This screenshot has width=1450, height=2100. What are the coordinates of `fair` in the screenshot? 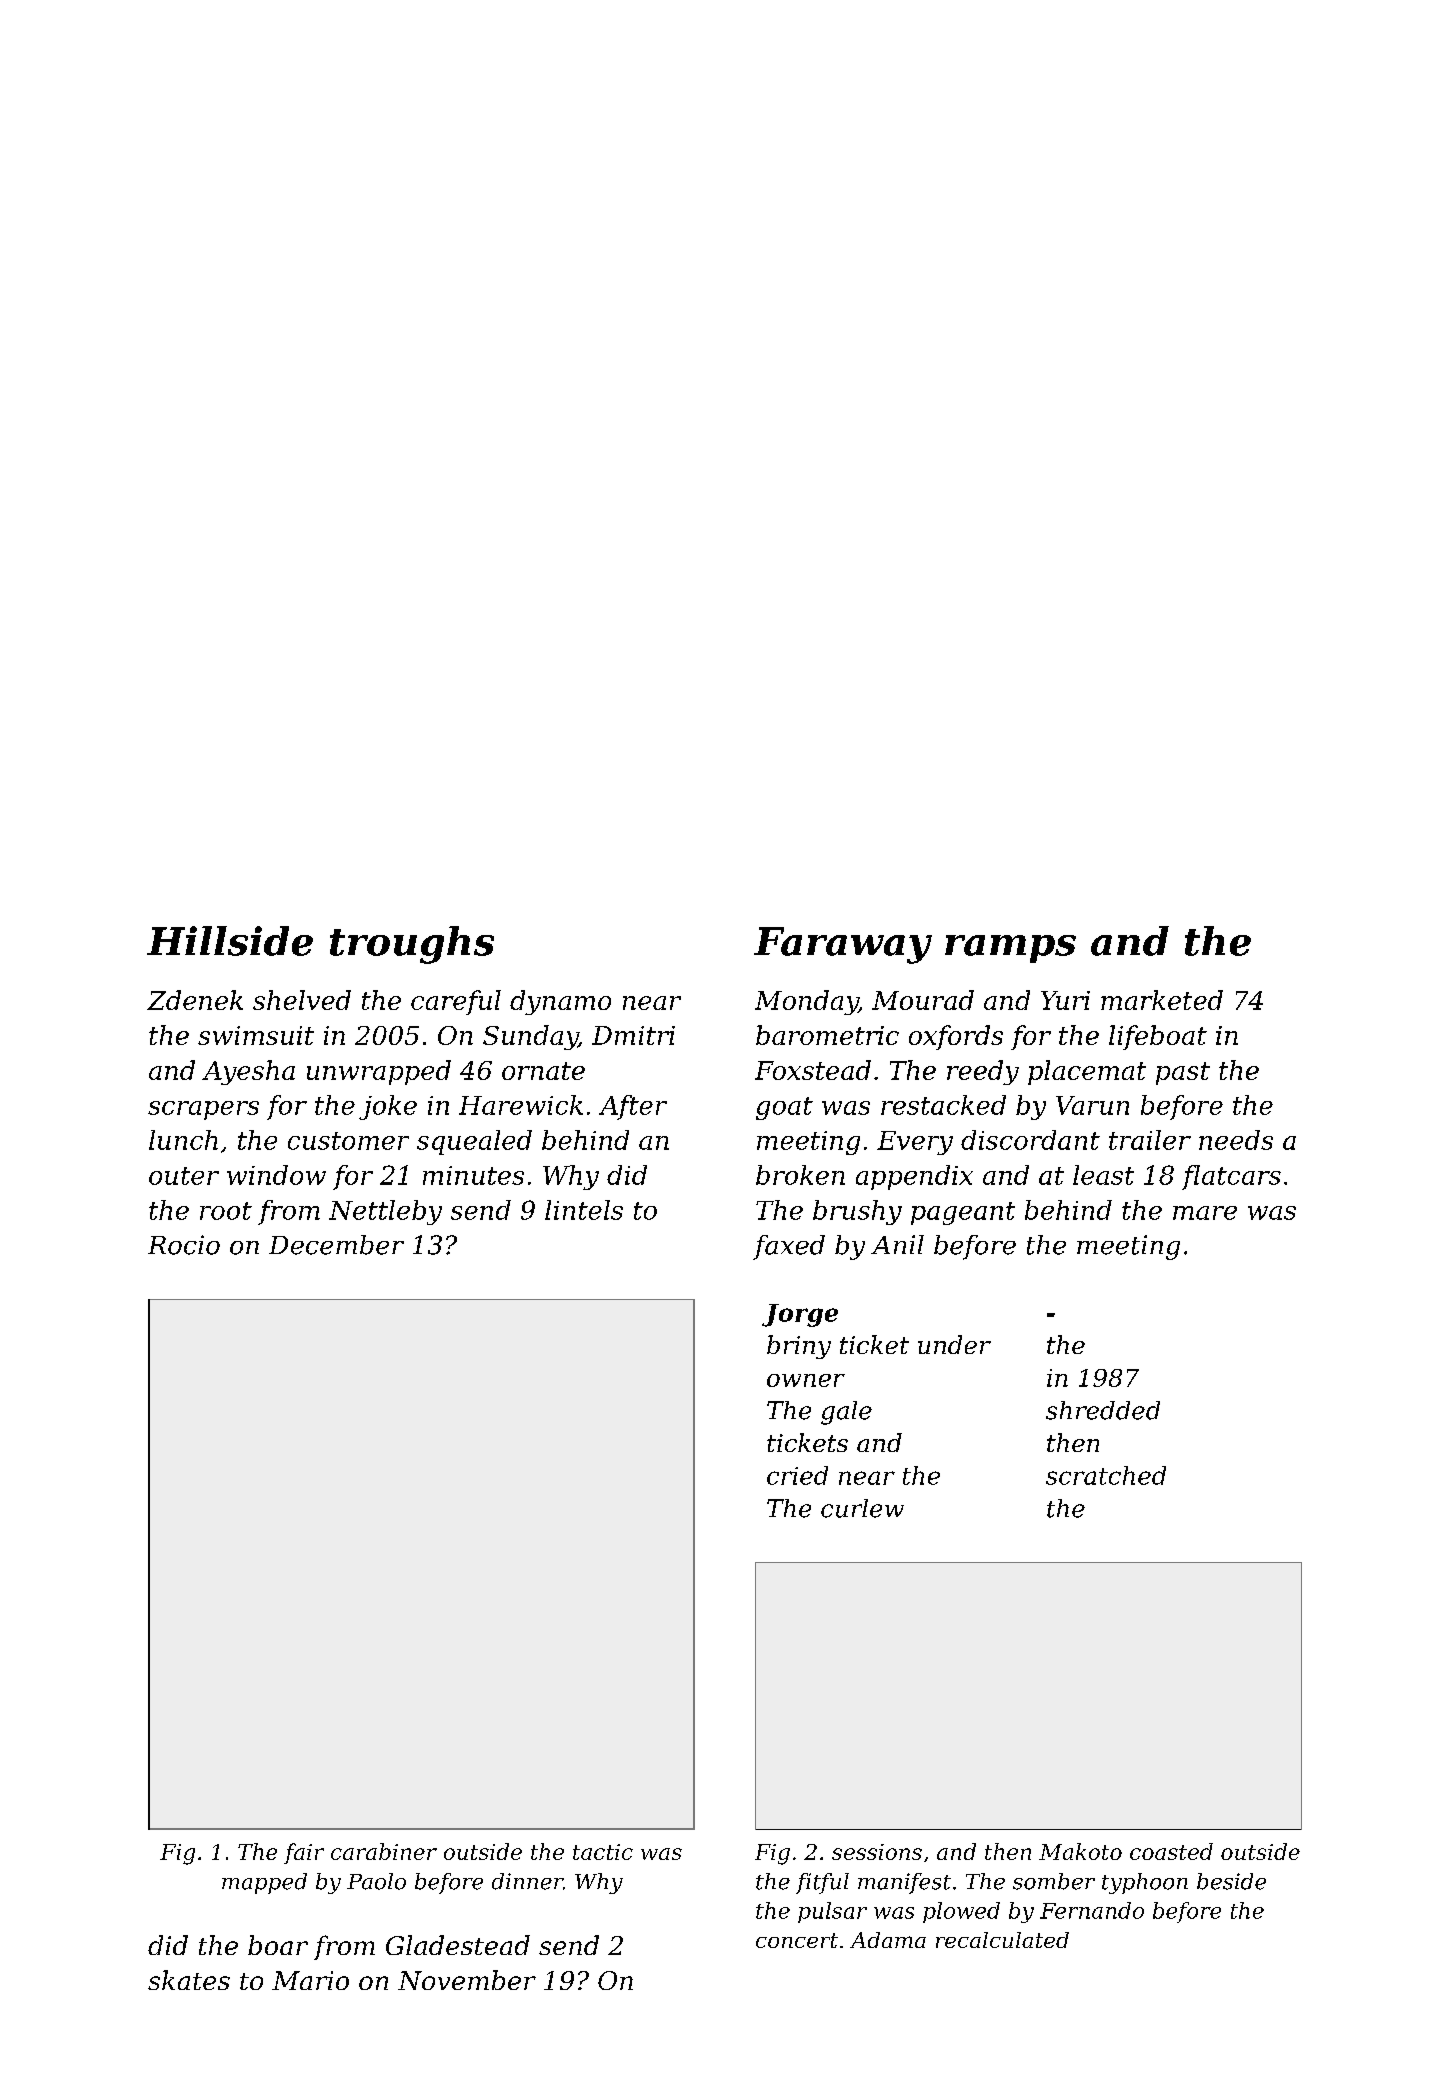 It's located at (304, 1853).
